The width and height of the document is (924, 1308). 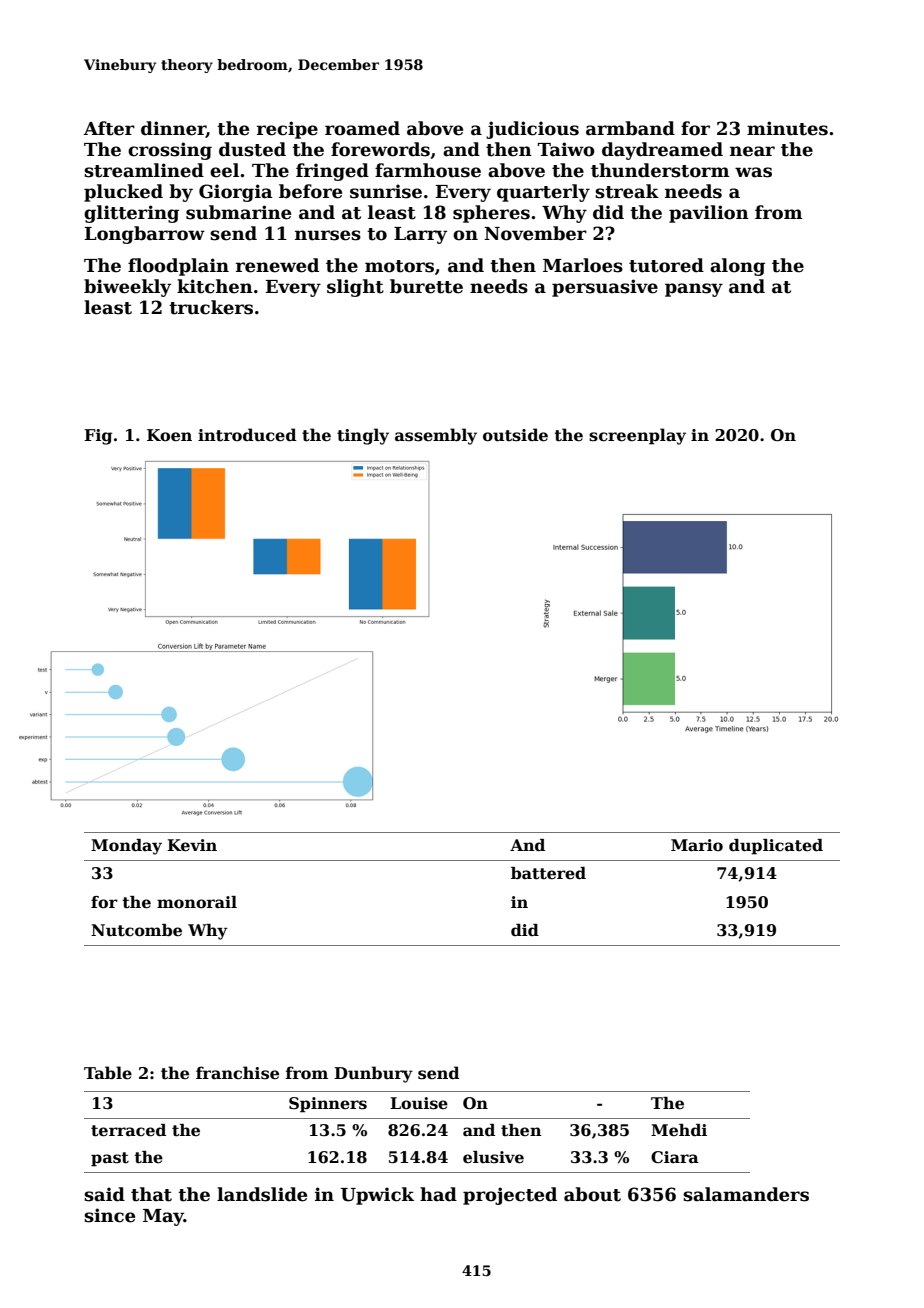 I want to click on outside, so click(x=515, y=435).
